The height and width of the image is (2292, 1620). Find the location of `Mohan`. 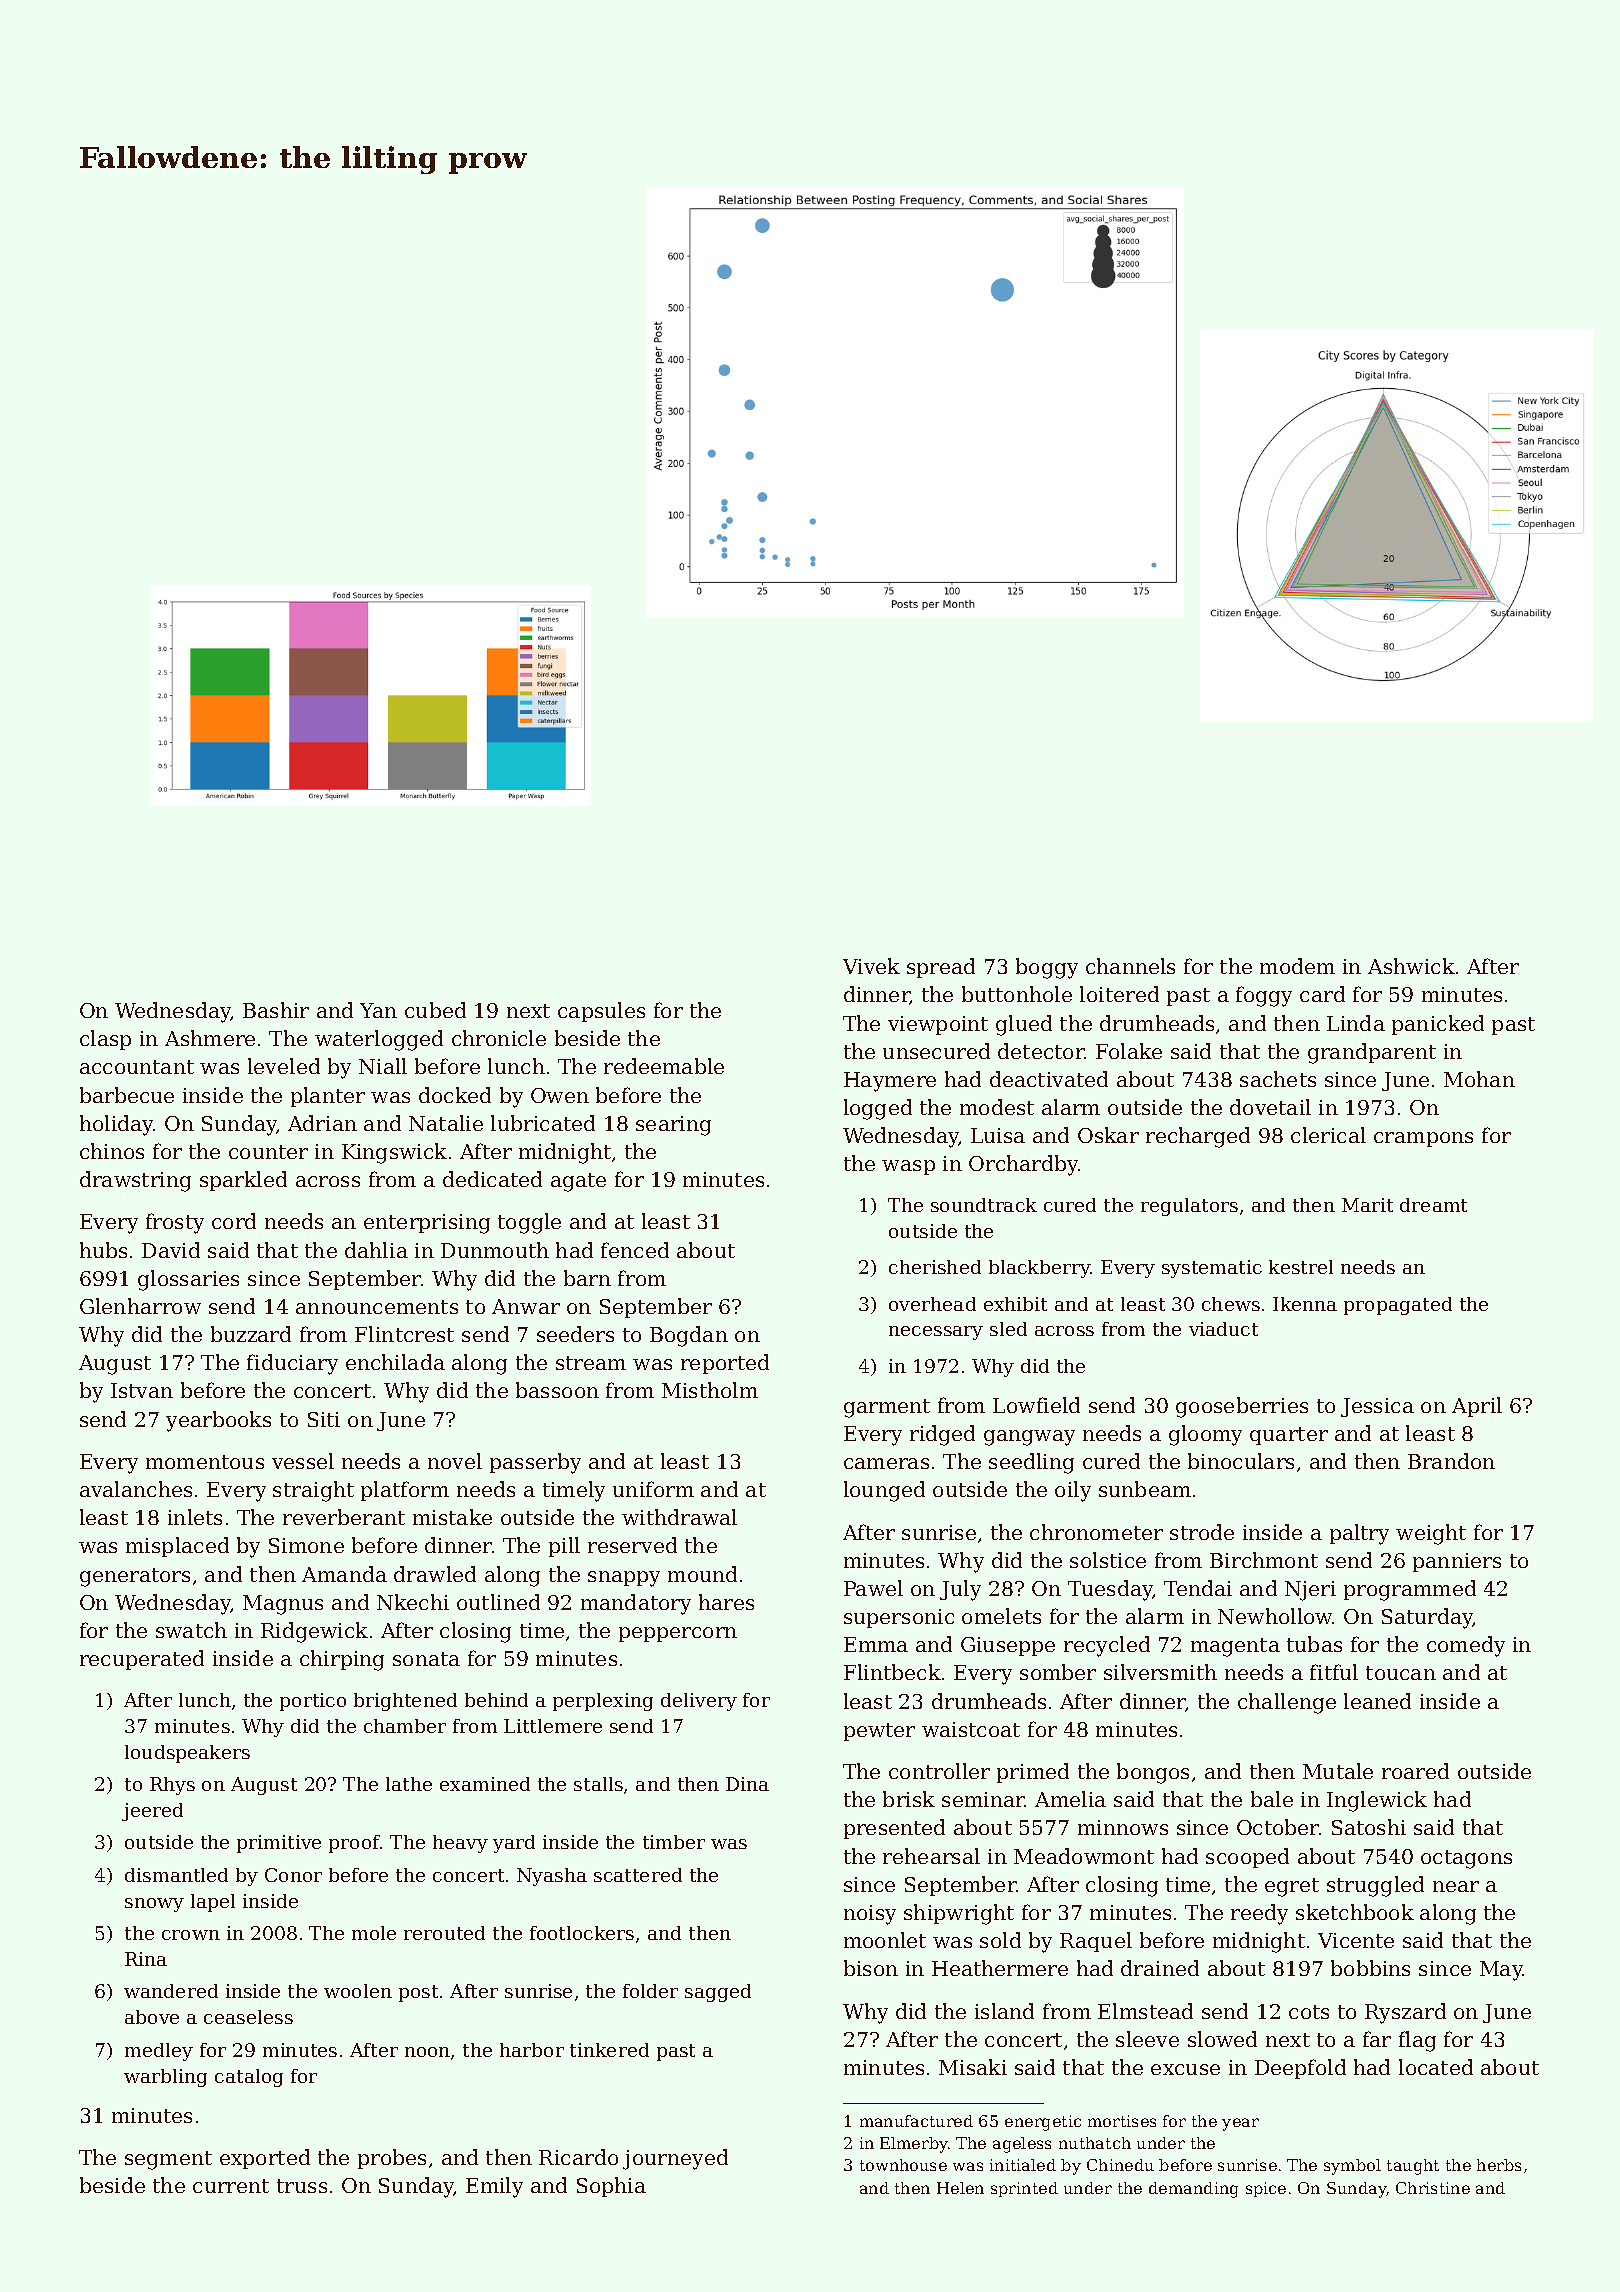

Mohan is located at coordinates (1479, 1079).
